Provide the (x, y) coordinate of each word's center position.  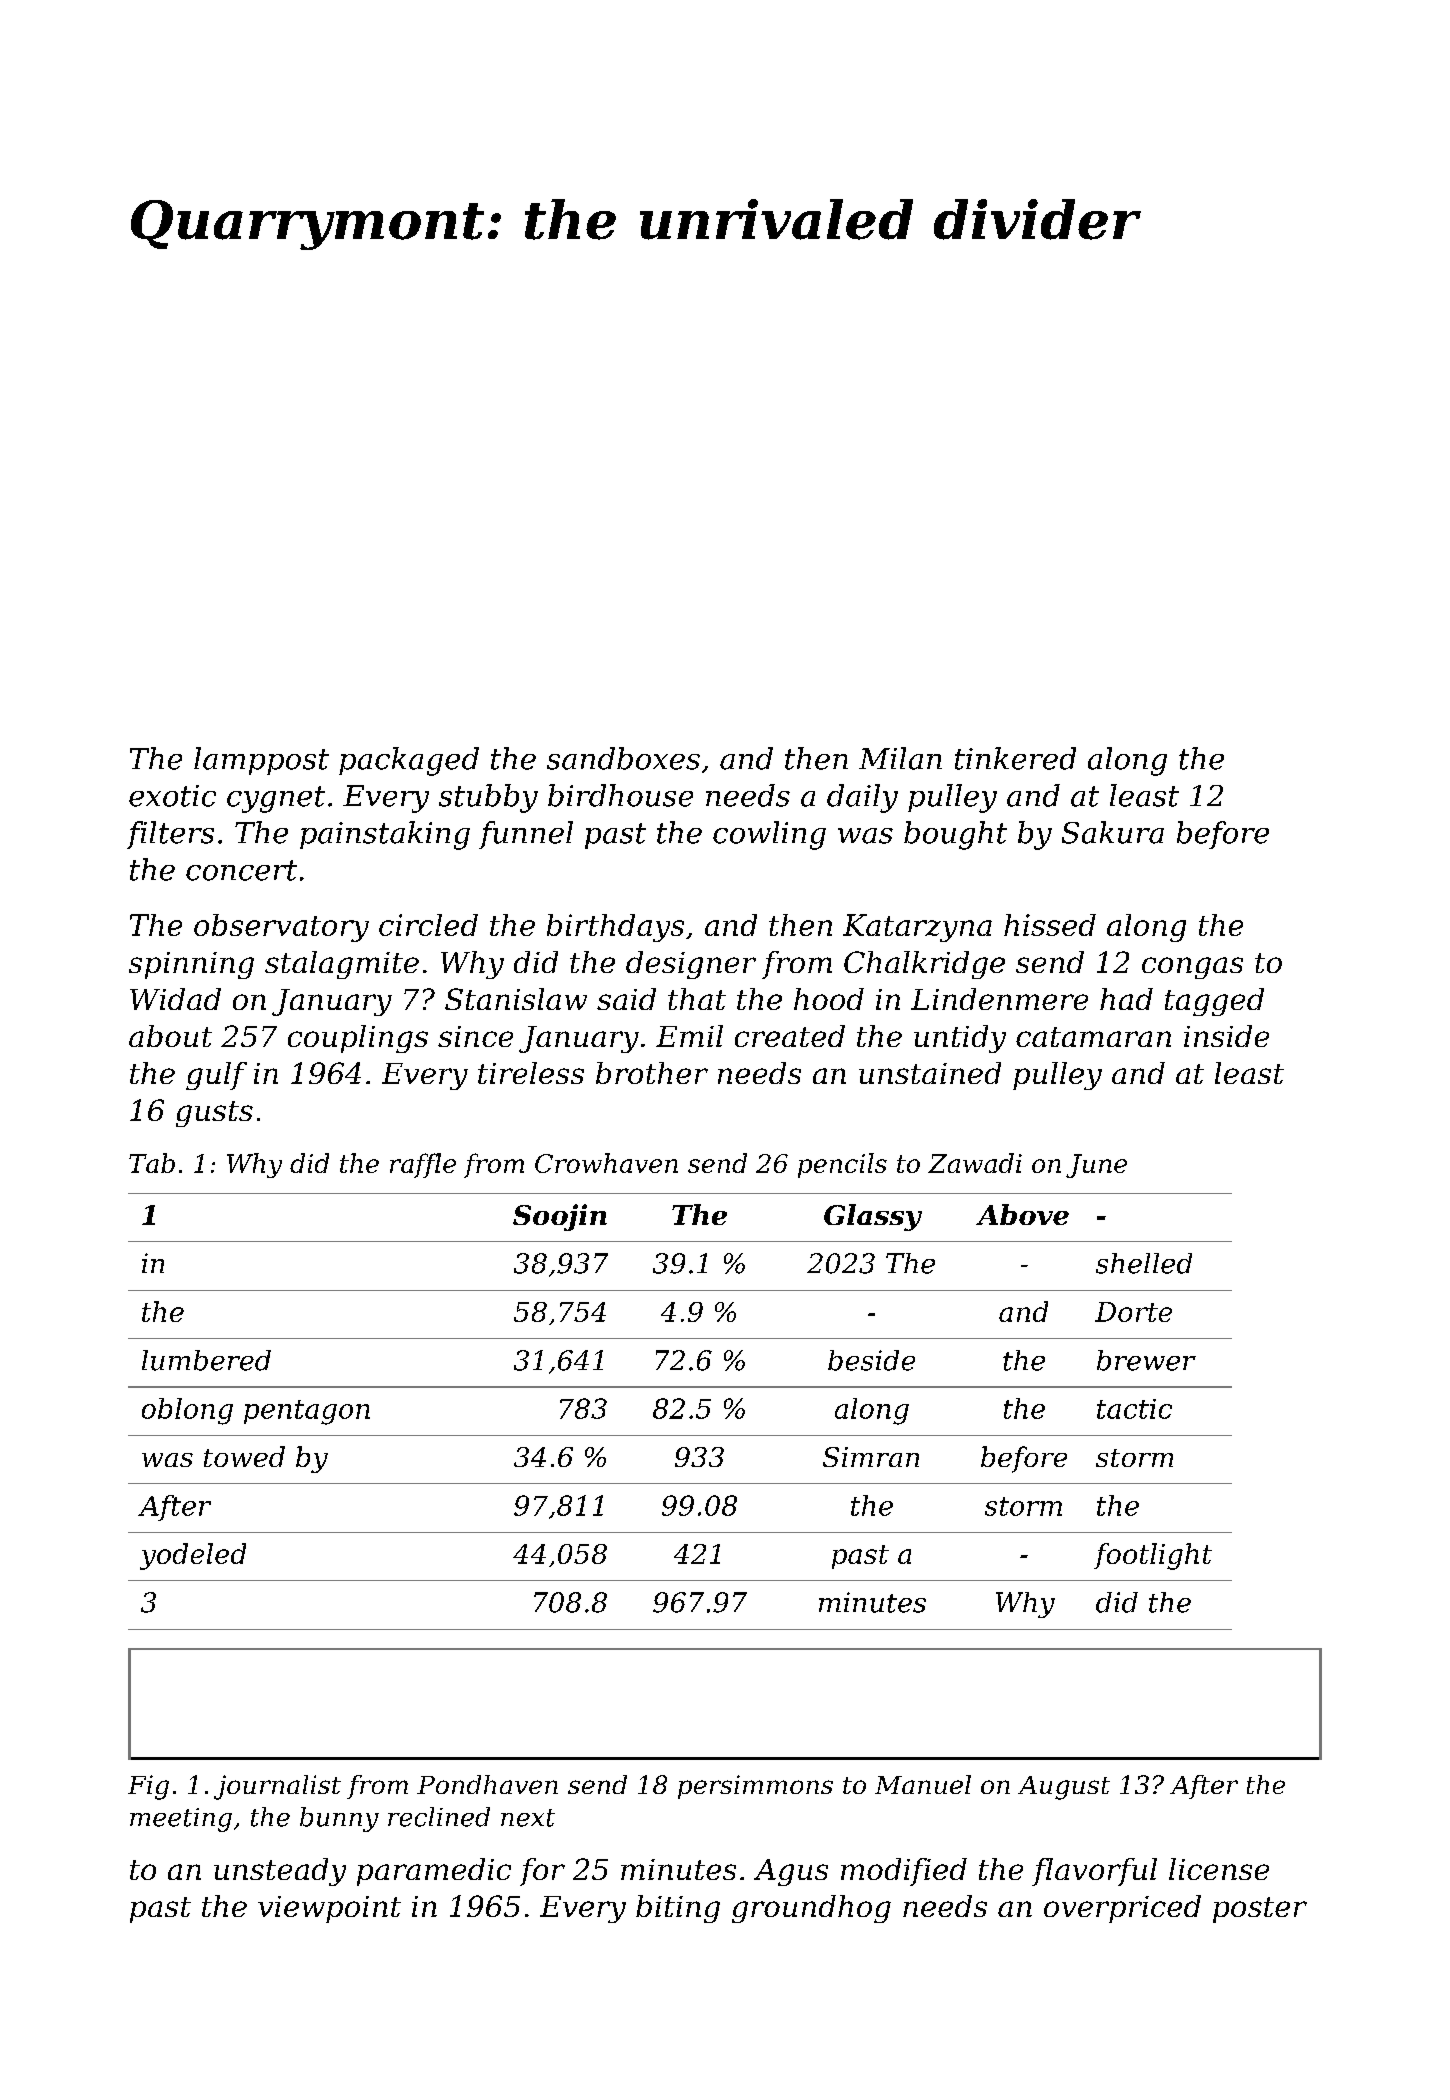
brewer (1146, 1360)
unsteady (280, 1872)
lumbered (206, 1360)
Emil (689, 1036)
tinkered (1015, 758)
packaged (409, 761)
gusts (214, 1114)
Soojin (560, 1217)
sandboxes (623, 758)
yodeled (193, 1556)
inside (1226, 1036)
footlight (1153, 1556)
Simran (871, 1457)
